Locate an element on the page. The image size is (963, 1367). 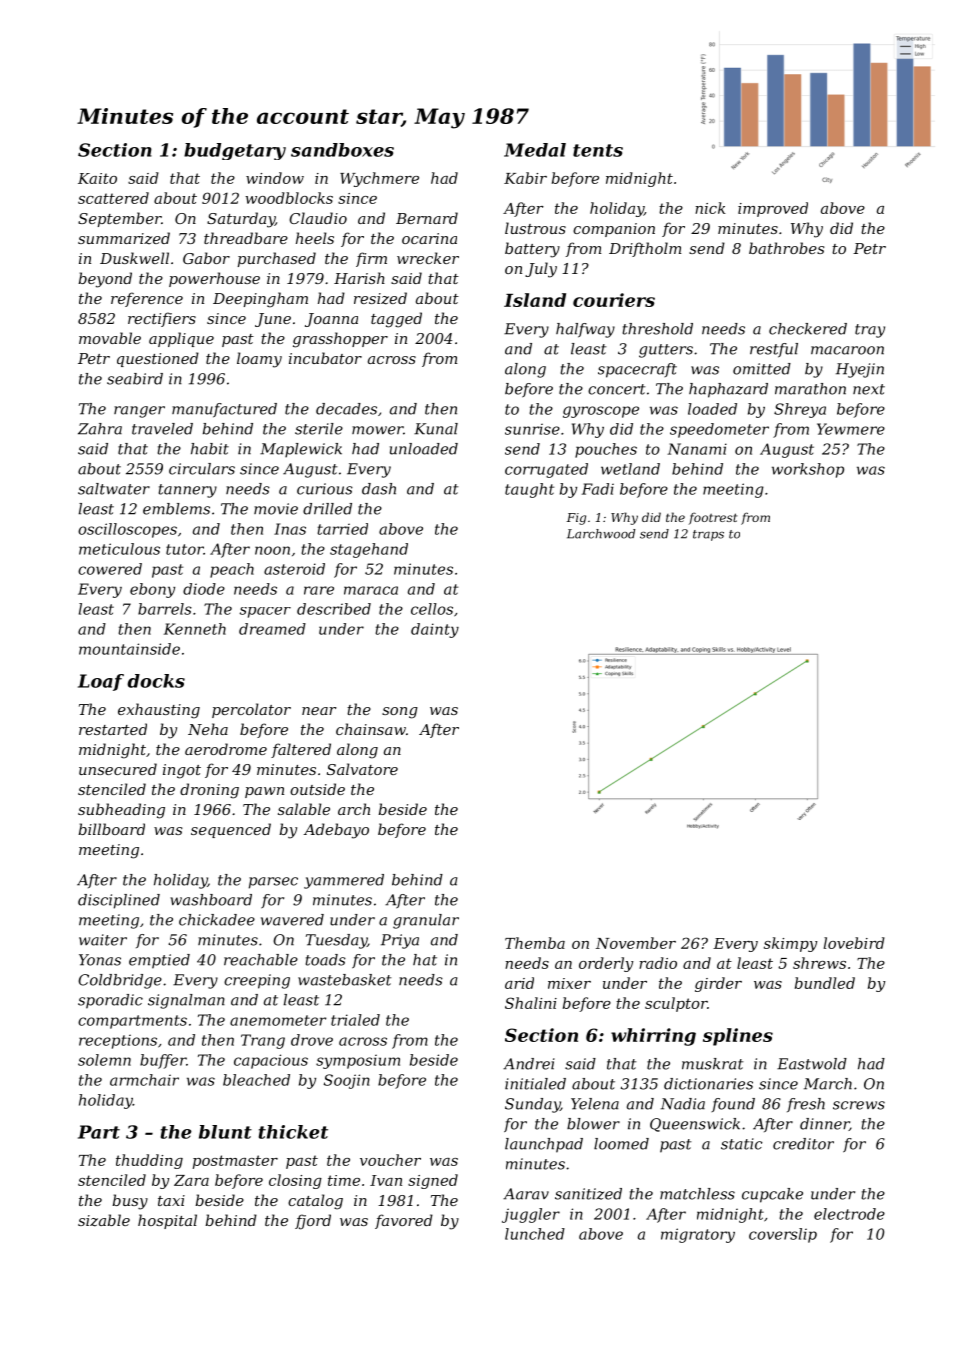
battery is located at coordinates (532, 250).
